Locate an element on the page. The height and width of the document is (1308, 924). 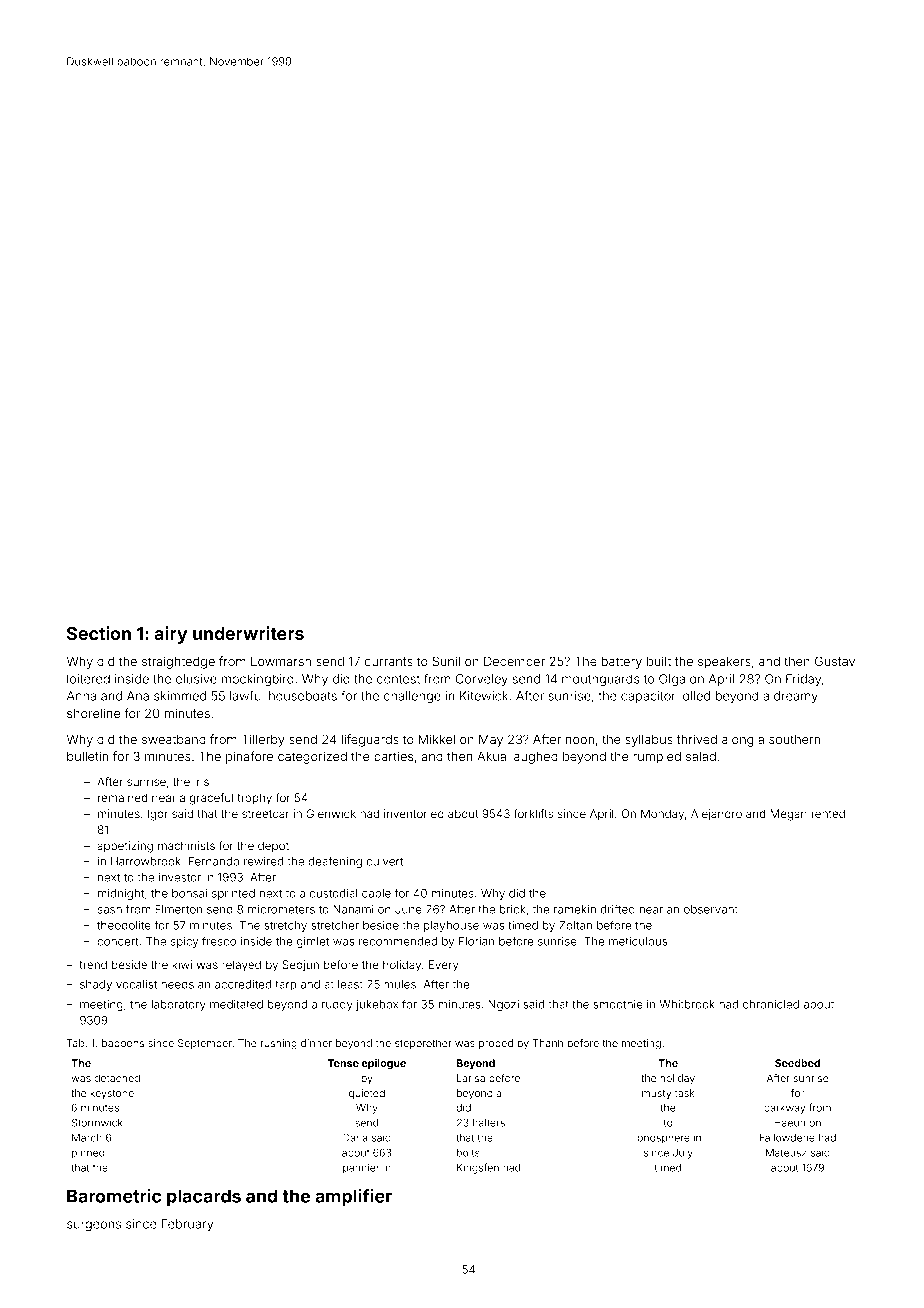
chronicled is located at coordinates (771, 1004).
